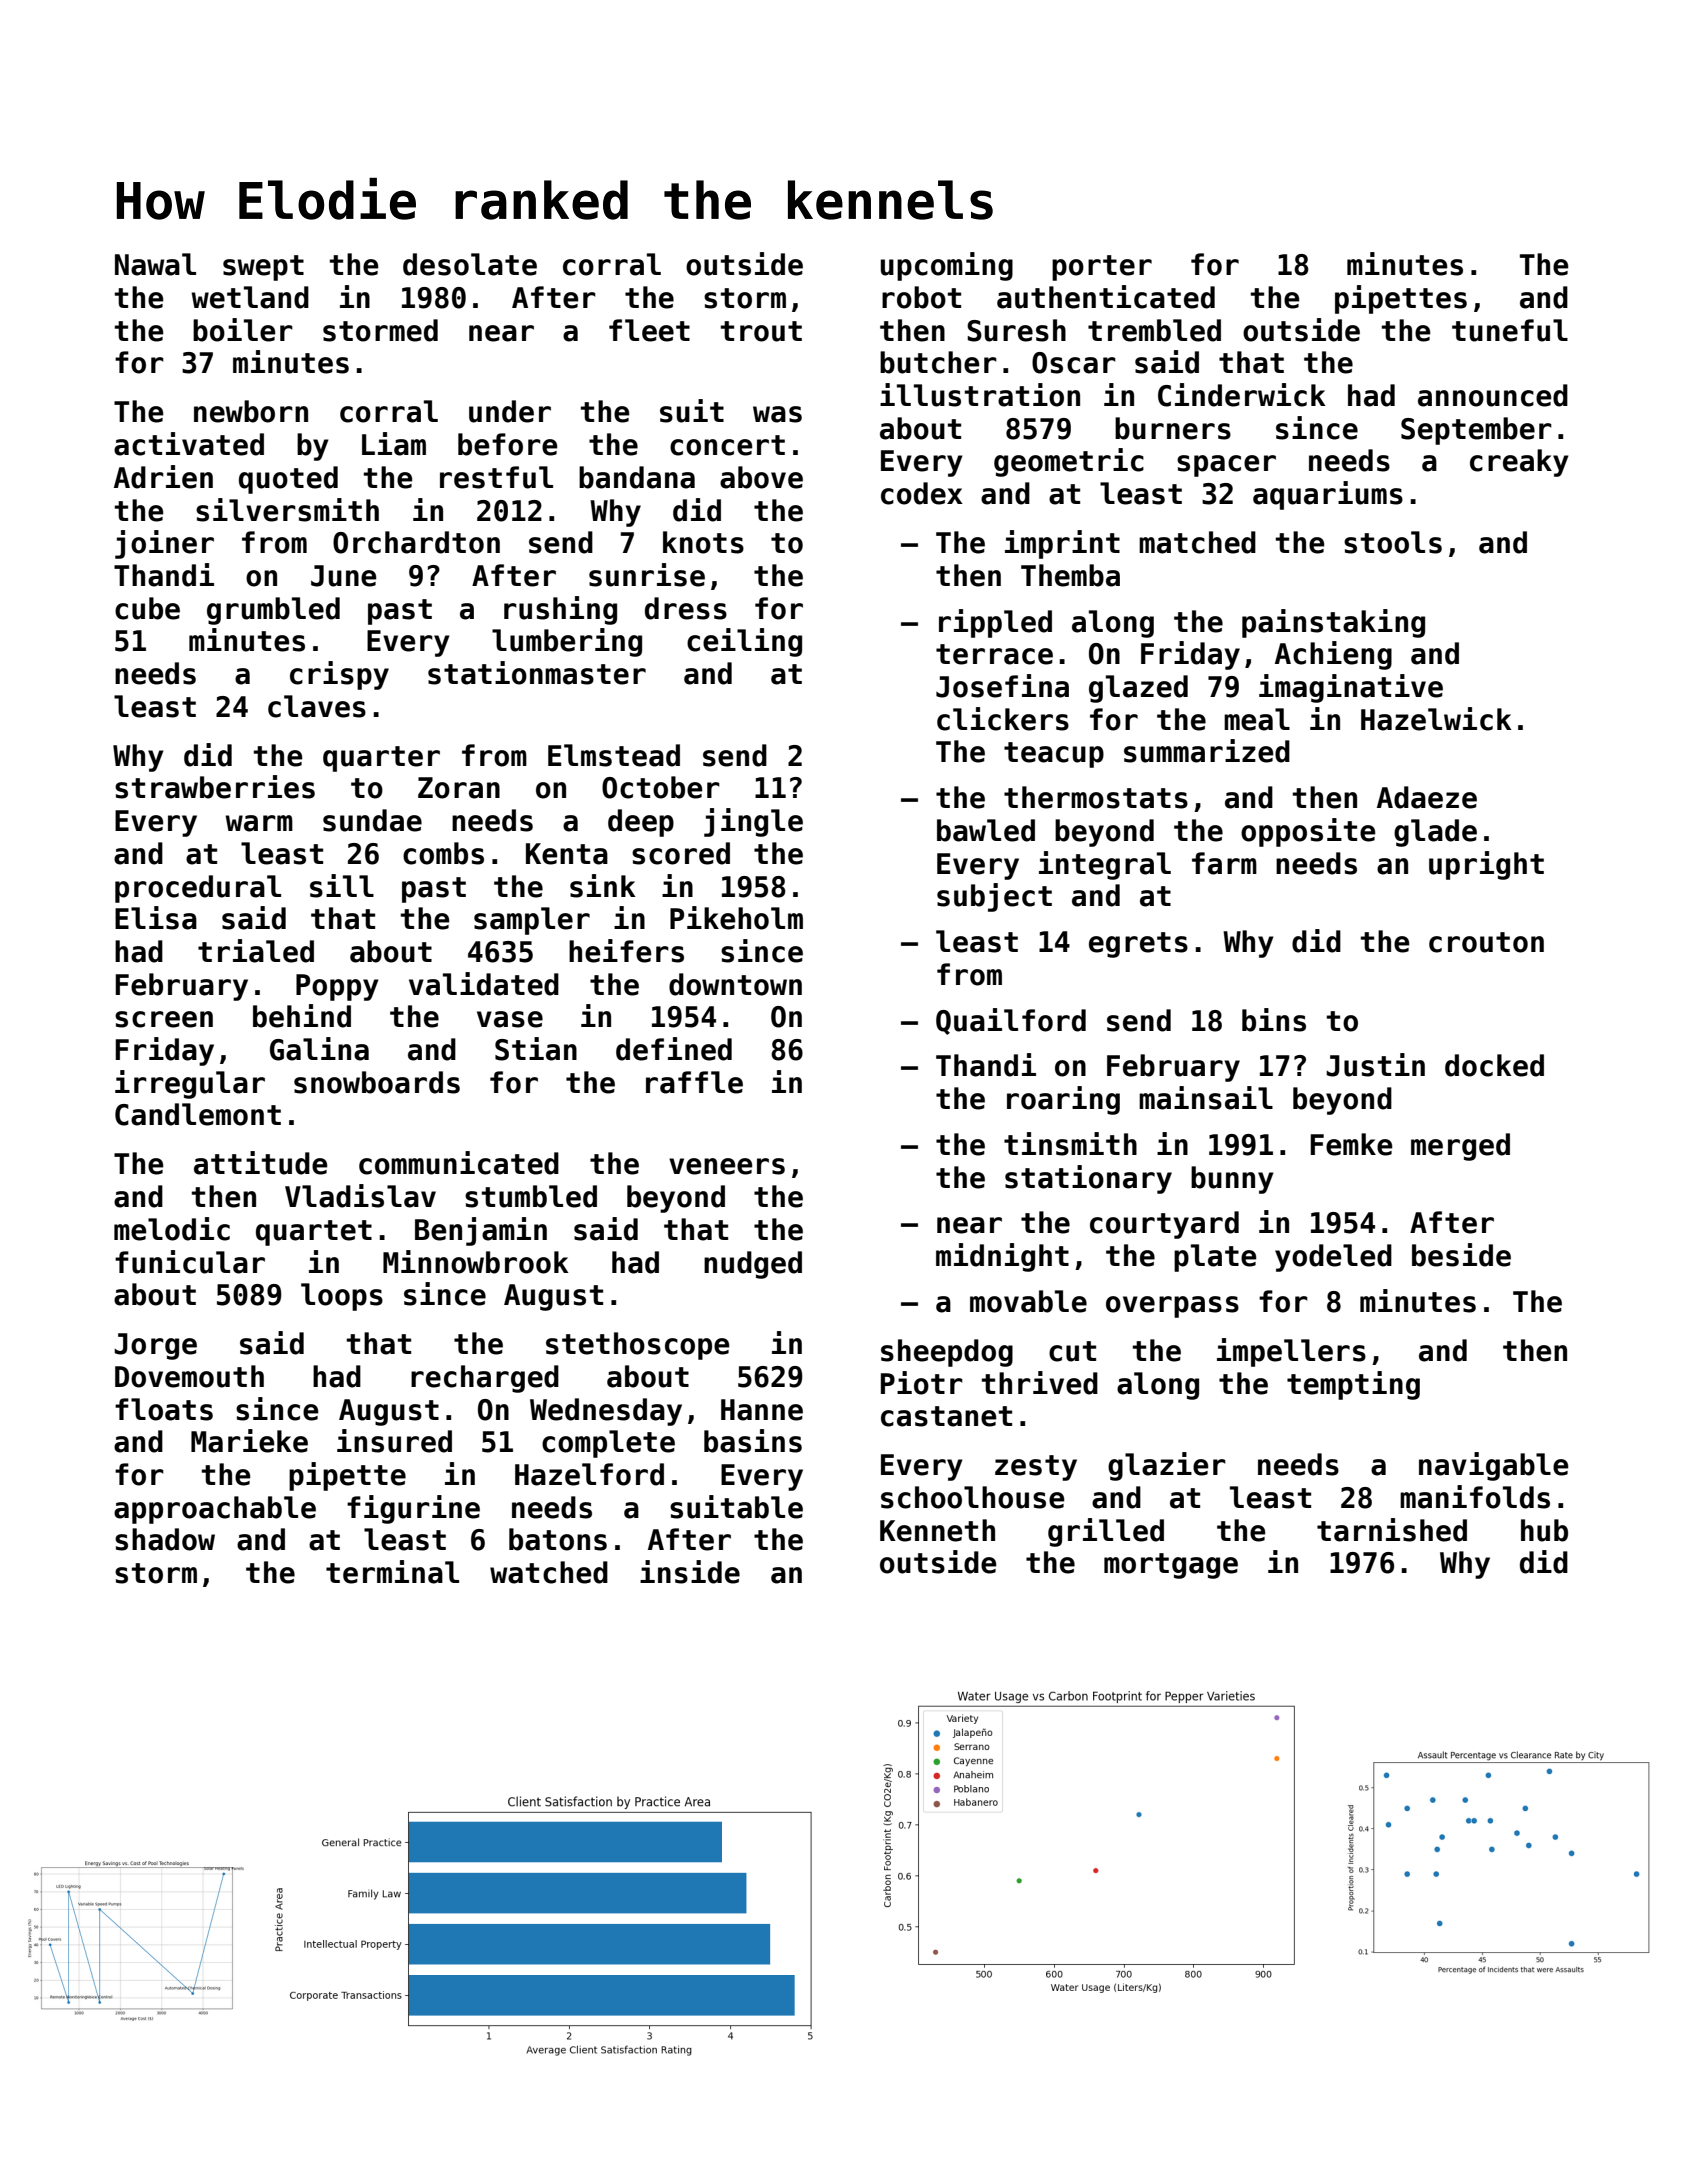  Describe the element at coordinates (165, 1539) in the document. I see `shadow` at that location.
